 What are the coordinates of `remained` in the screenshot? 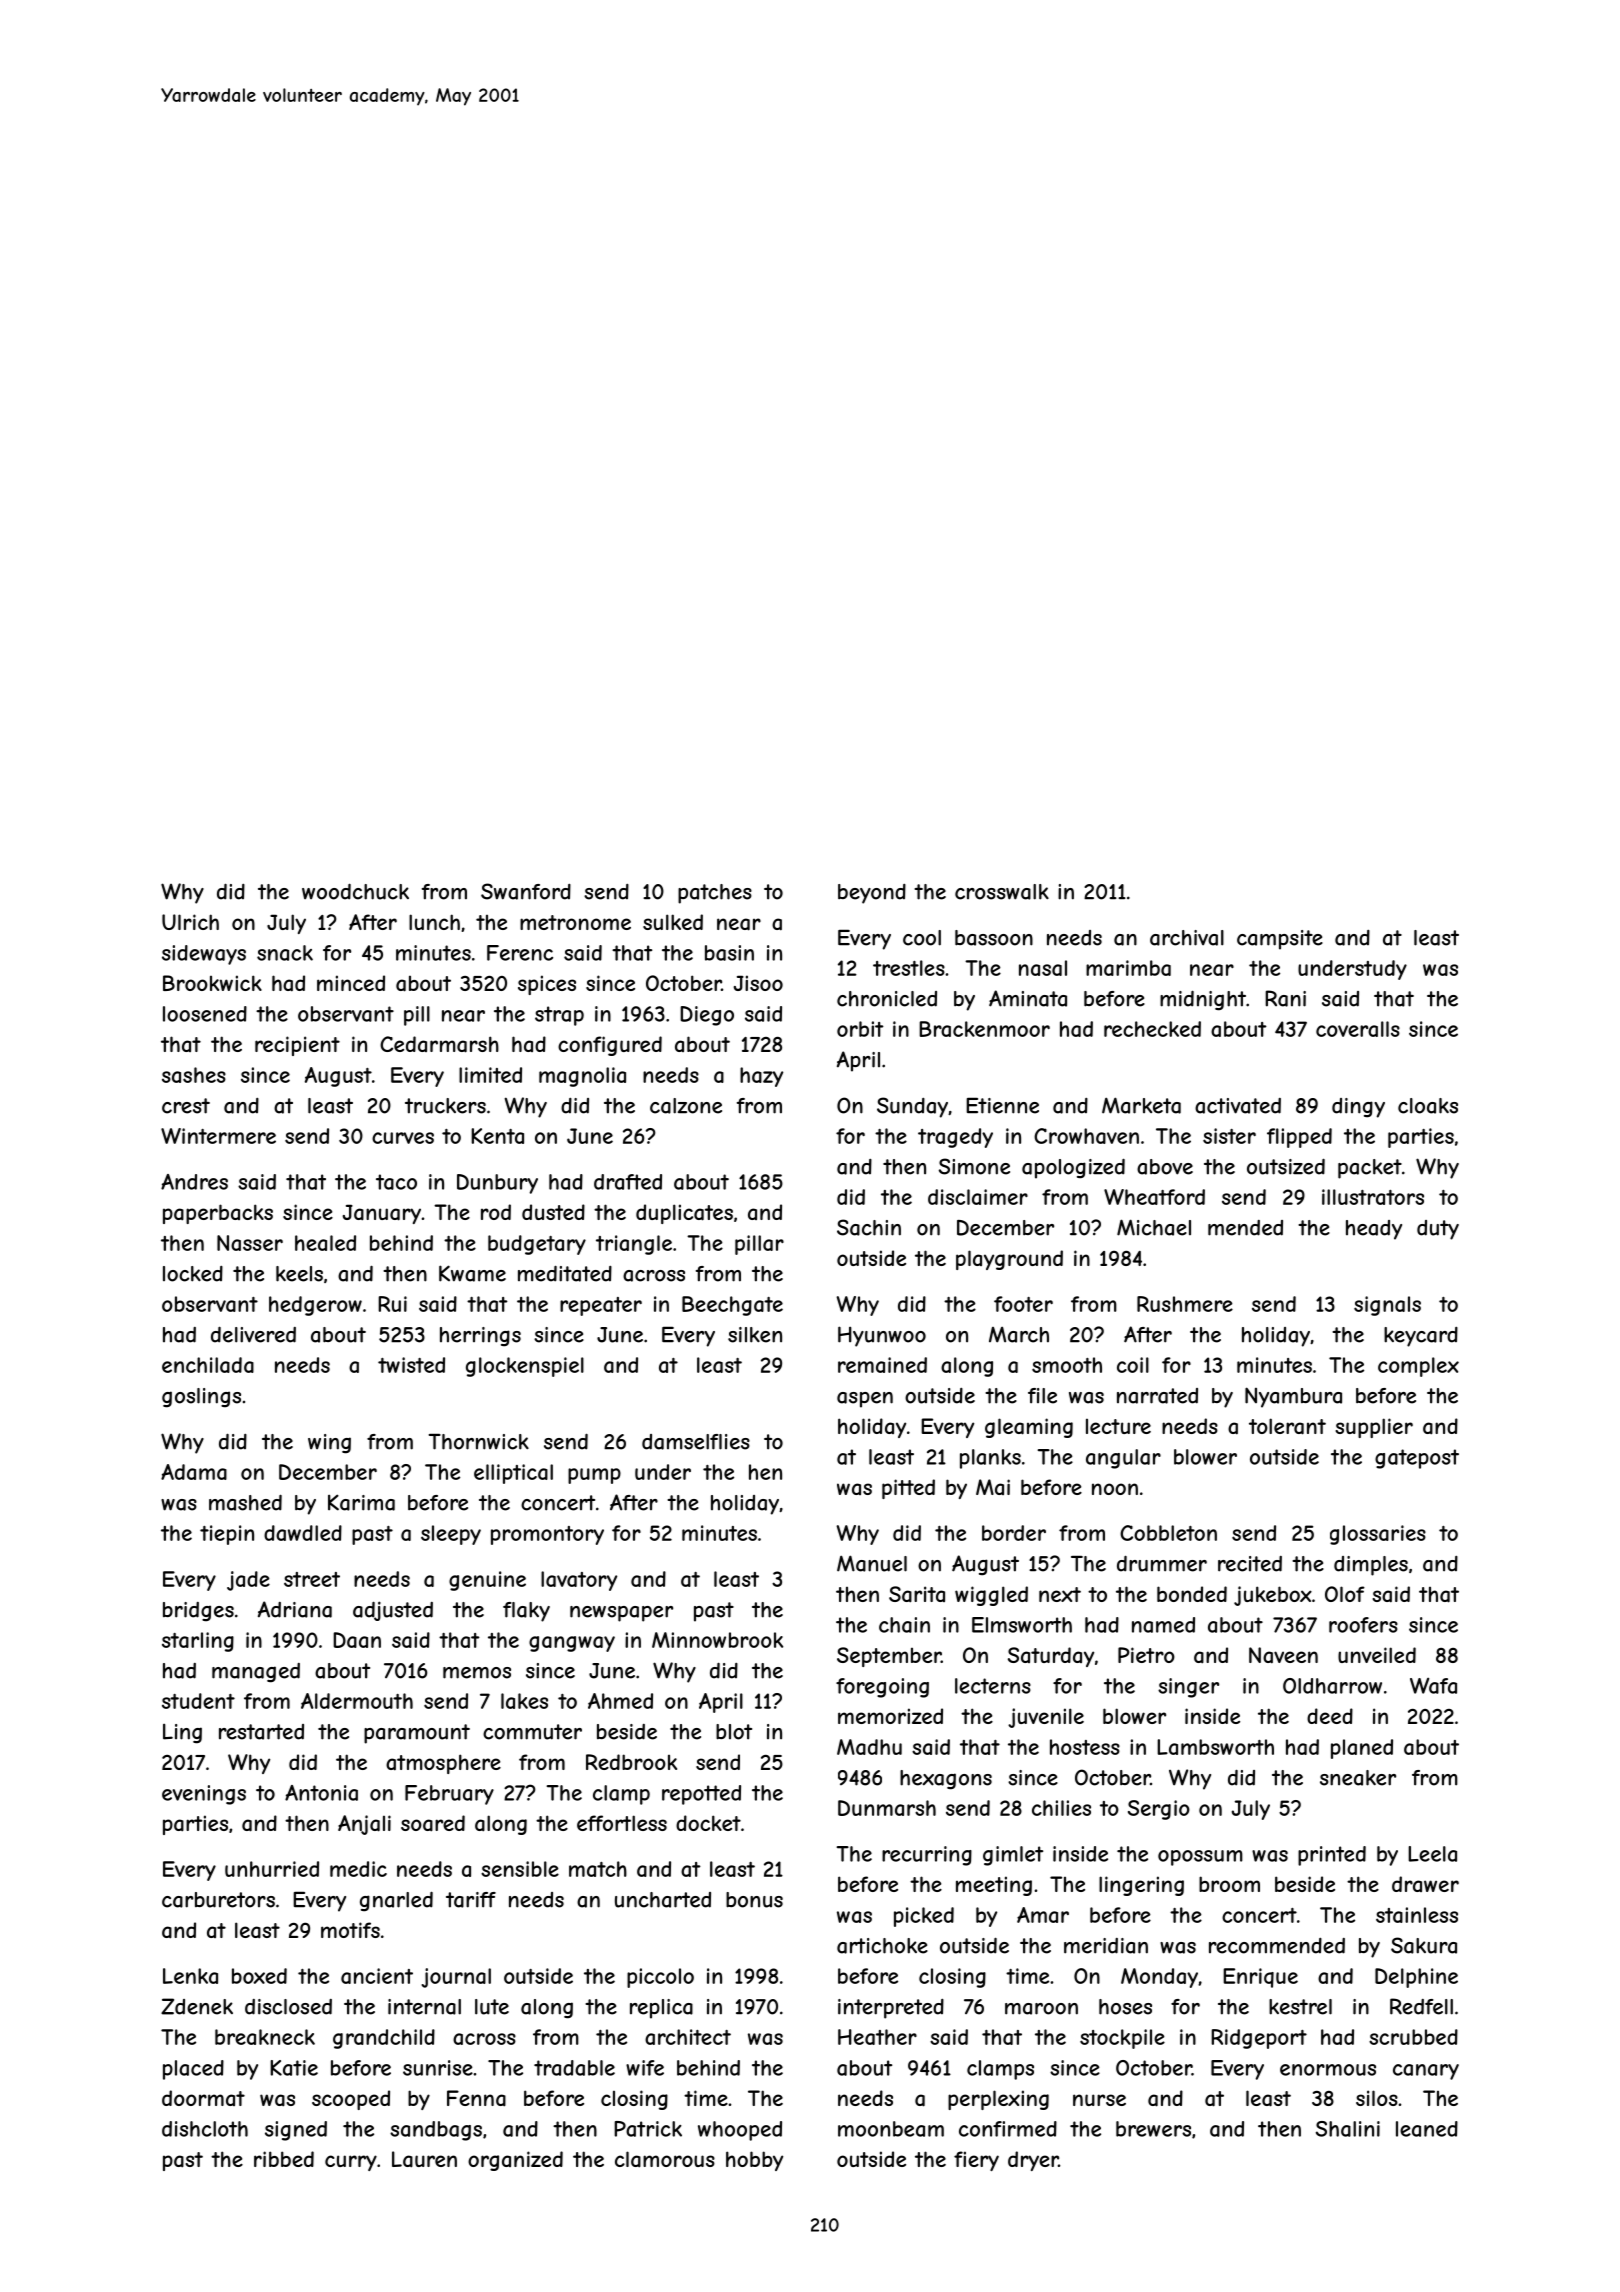 It's located at (882, 1365).
